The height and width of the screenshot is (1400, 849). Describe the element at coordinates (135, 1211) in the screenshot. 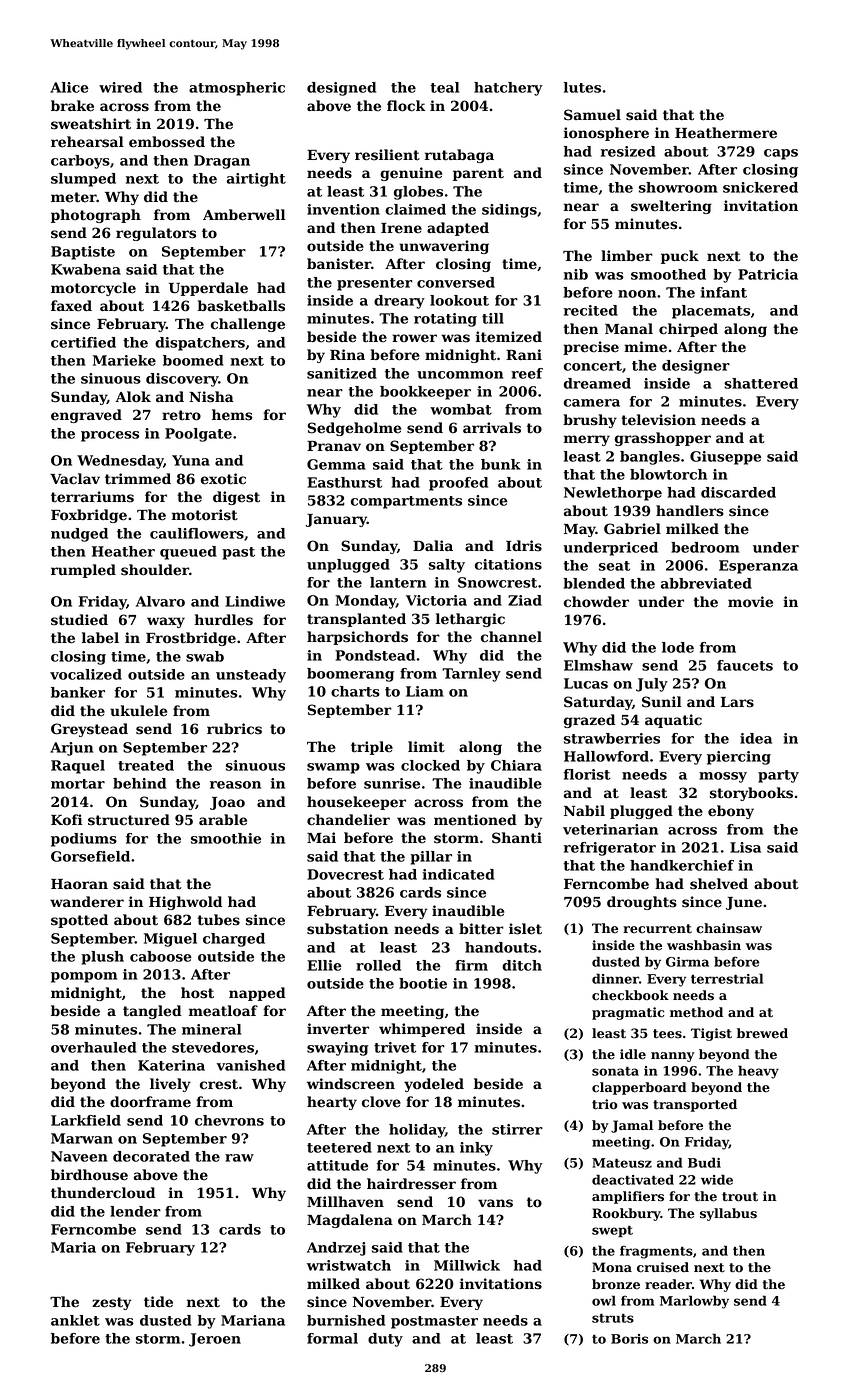

I see `lender` at that location.
